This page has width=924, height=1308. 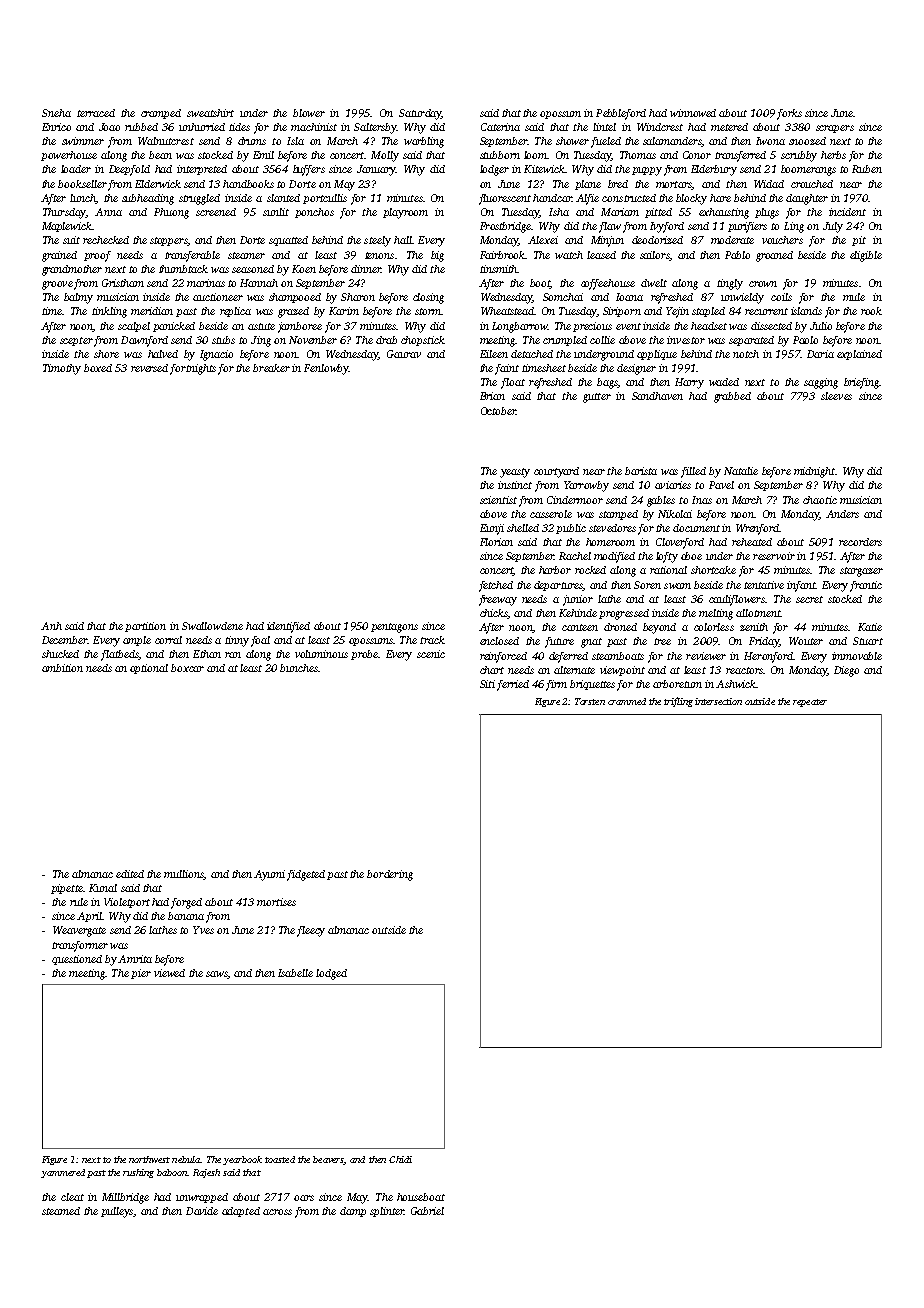 What do you see at coordinates (125, 1198) in the page?
I see `Millbridge` at bounding box center [125, 1198].
